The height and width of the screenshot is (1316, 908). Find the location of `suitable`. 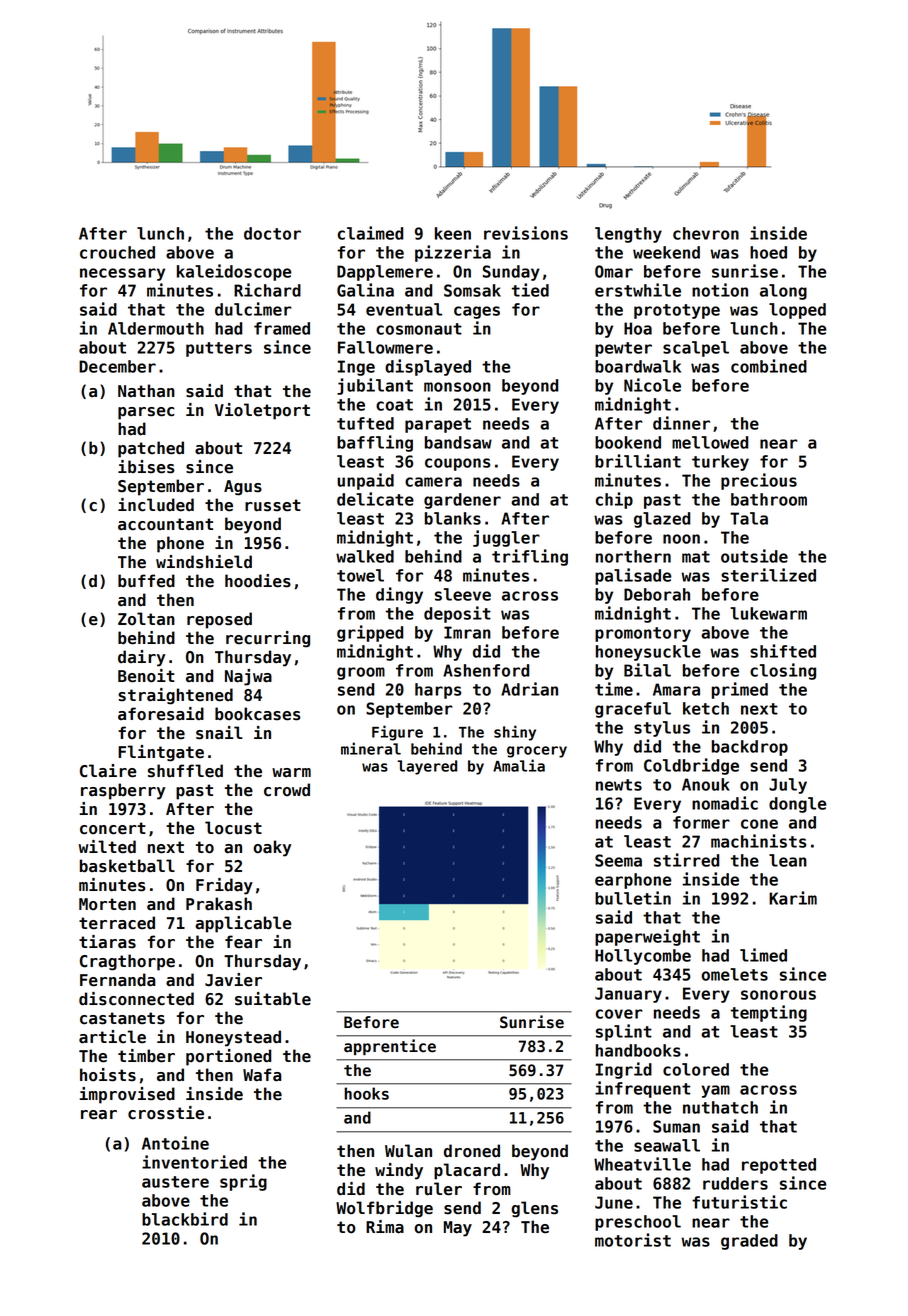

suitable is located at coordinates (273, 999).
